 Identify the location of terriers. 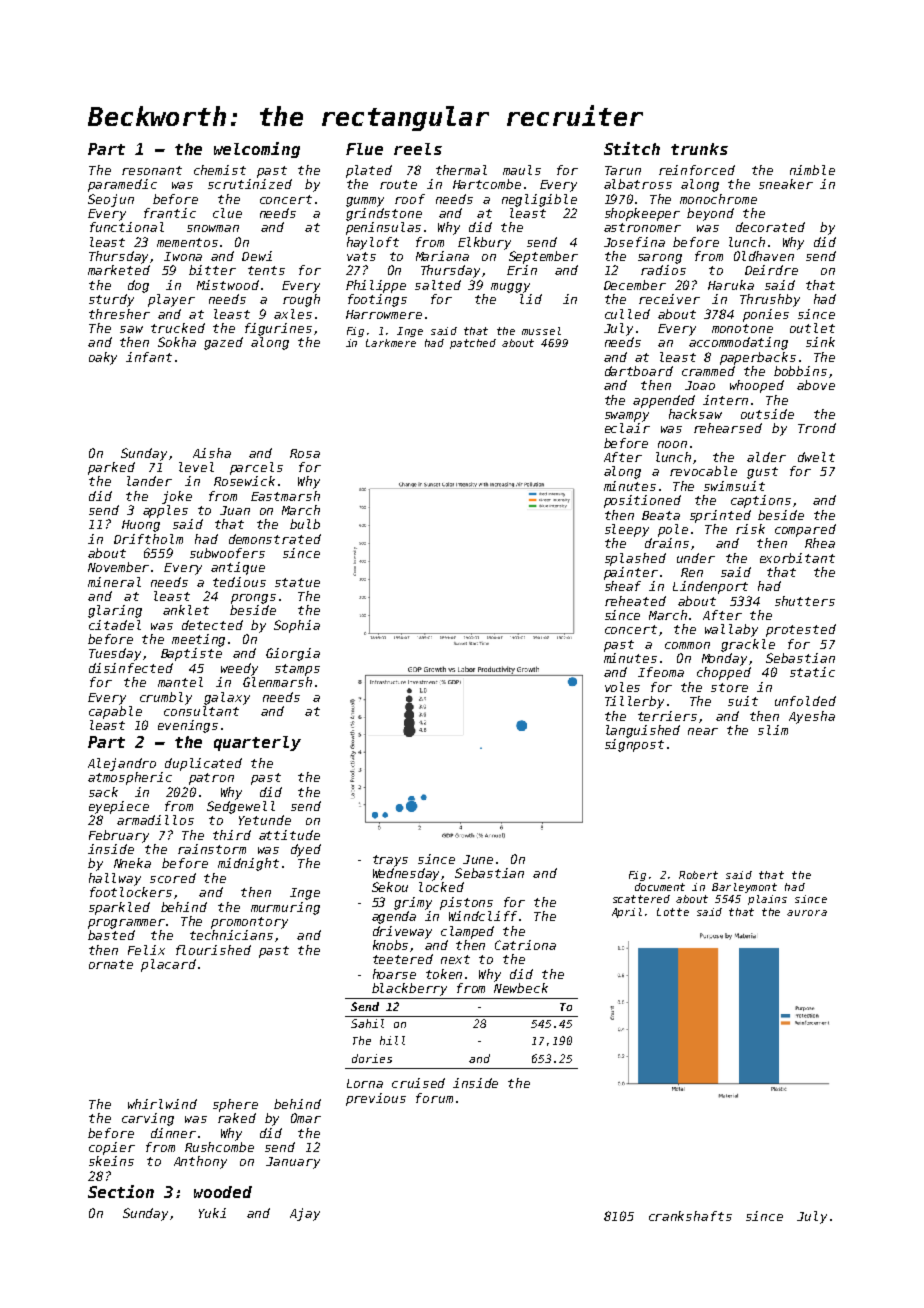
(667, 716).
